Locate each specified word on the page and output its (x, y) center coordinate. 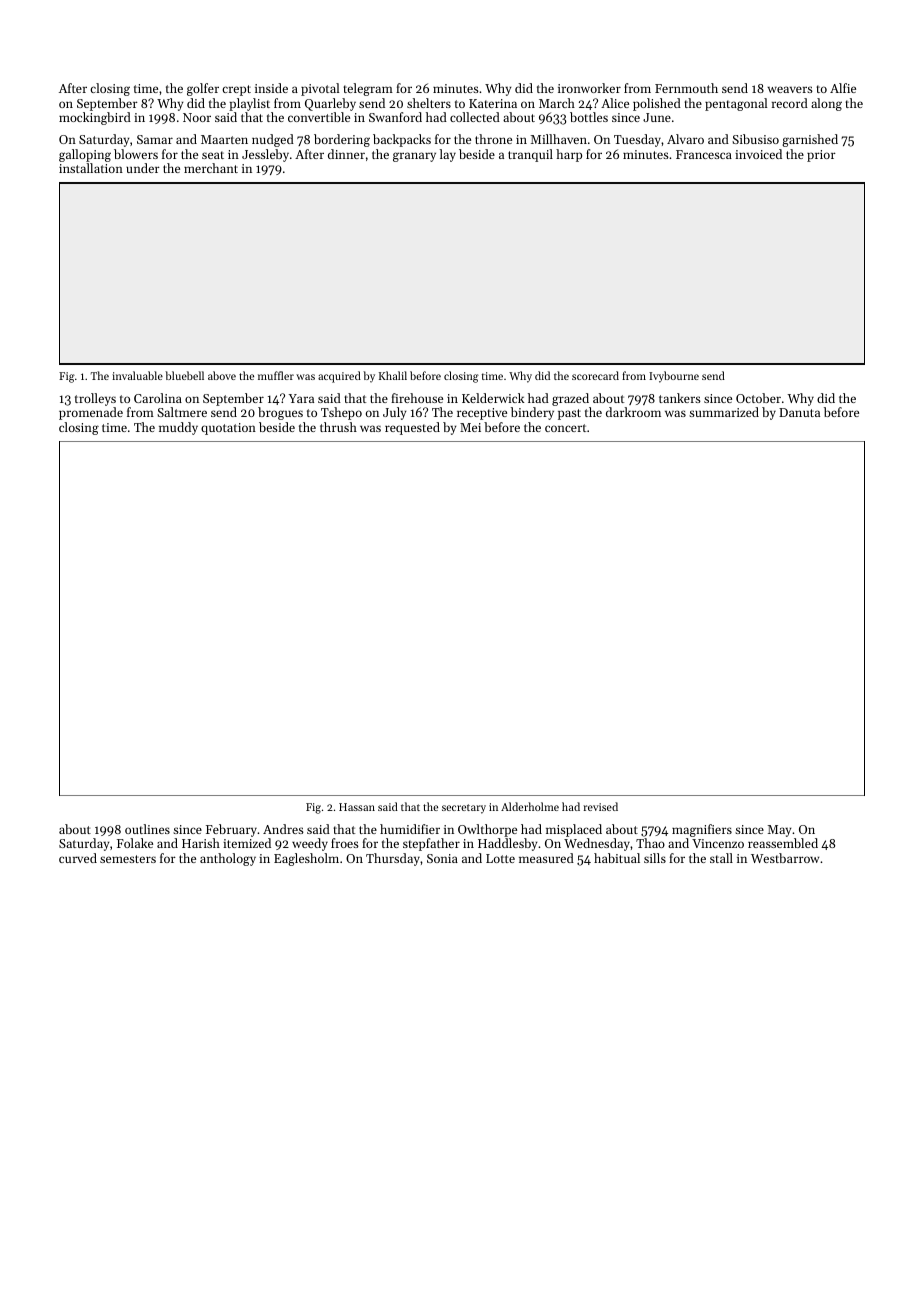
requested (412, 428)
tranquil (530, 155)
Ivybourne (674, 377)
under (143, 168)
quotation (228, 429)
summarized (724, 412)
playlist (249, 104)
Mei (470, 427)
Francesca (704, 154)
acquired (339, 377)
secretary (464, 809)
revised (601, 806)
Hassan (357, 807)
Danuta (799, 412)
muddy (178, 428)
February (231, 830)
